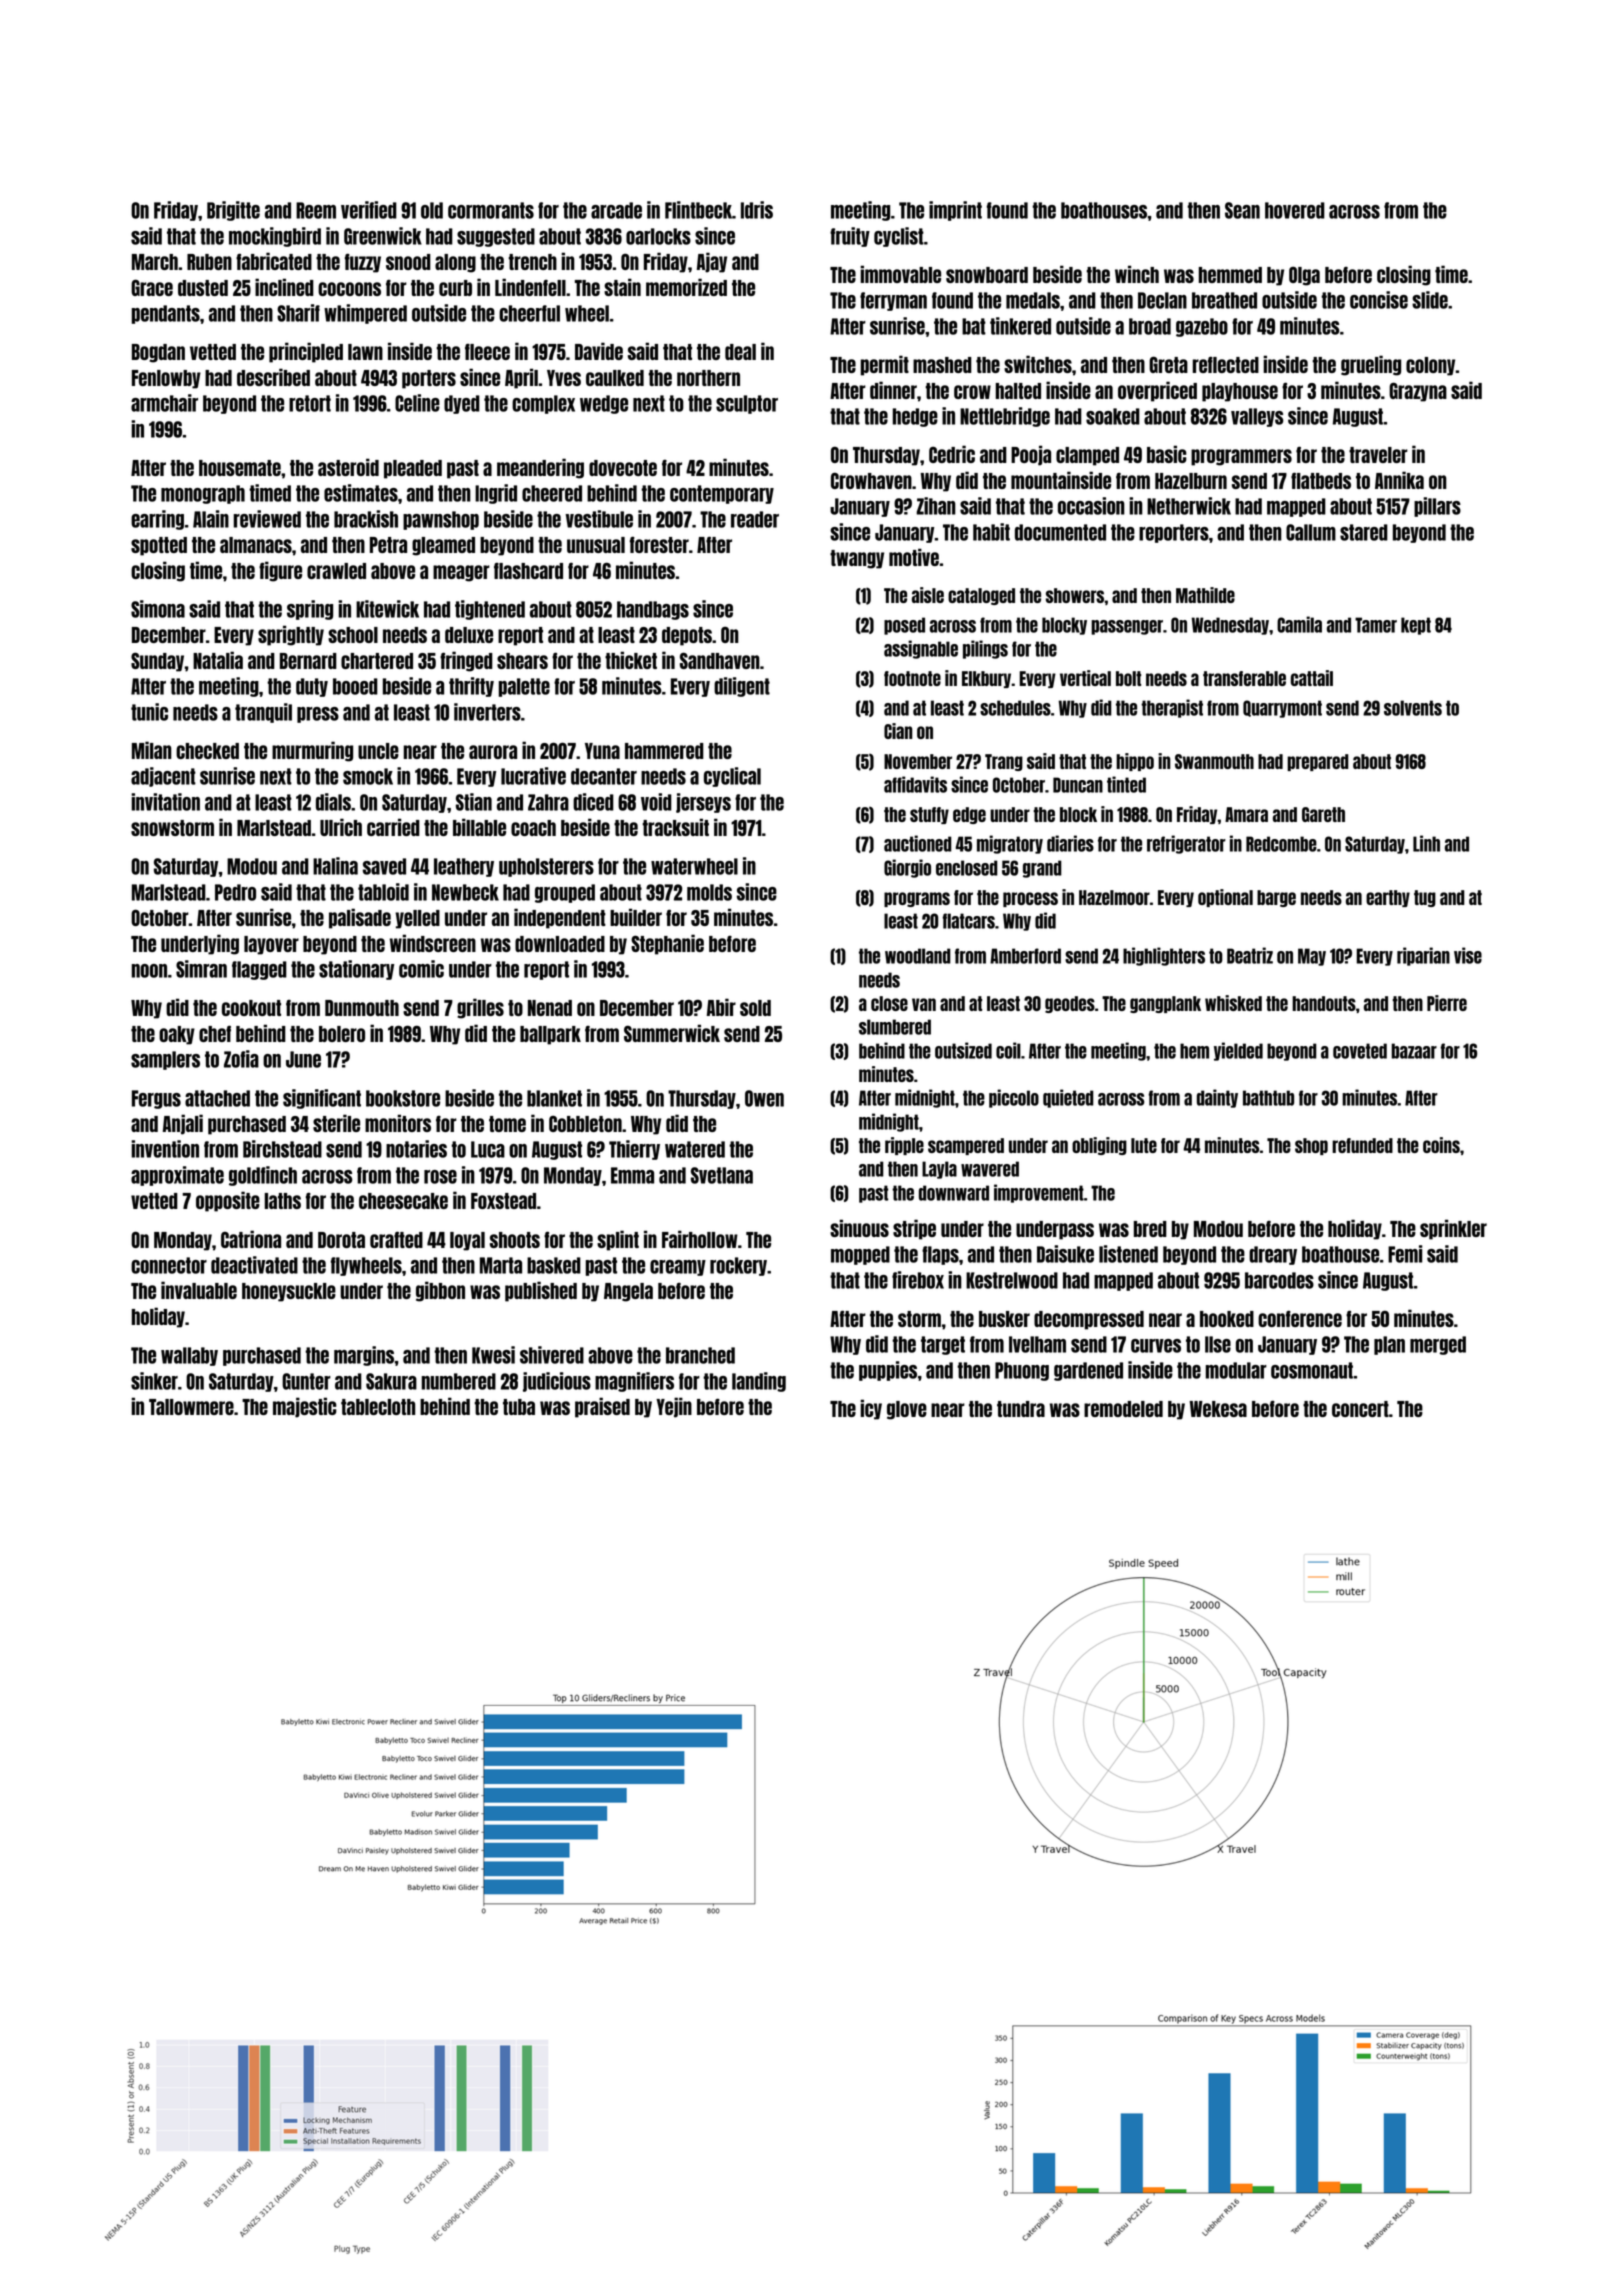 This screenshot has width=1620, height=2292. What do you see at coordinates (493, 1355) in the screenshot?
I see `Kwesi` at bounding box center [493, 1355].
